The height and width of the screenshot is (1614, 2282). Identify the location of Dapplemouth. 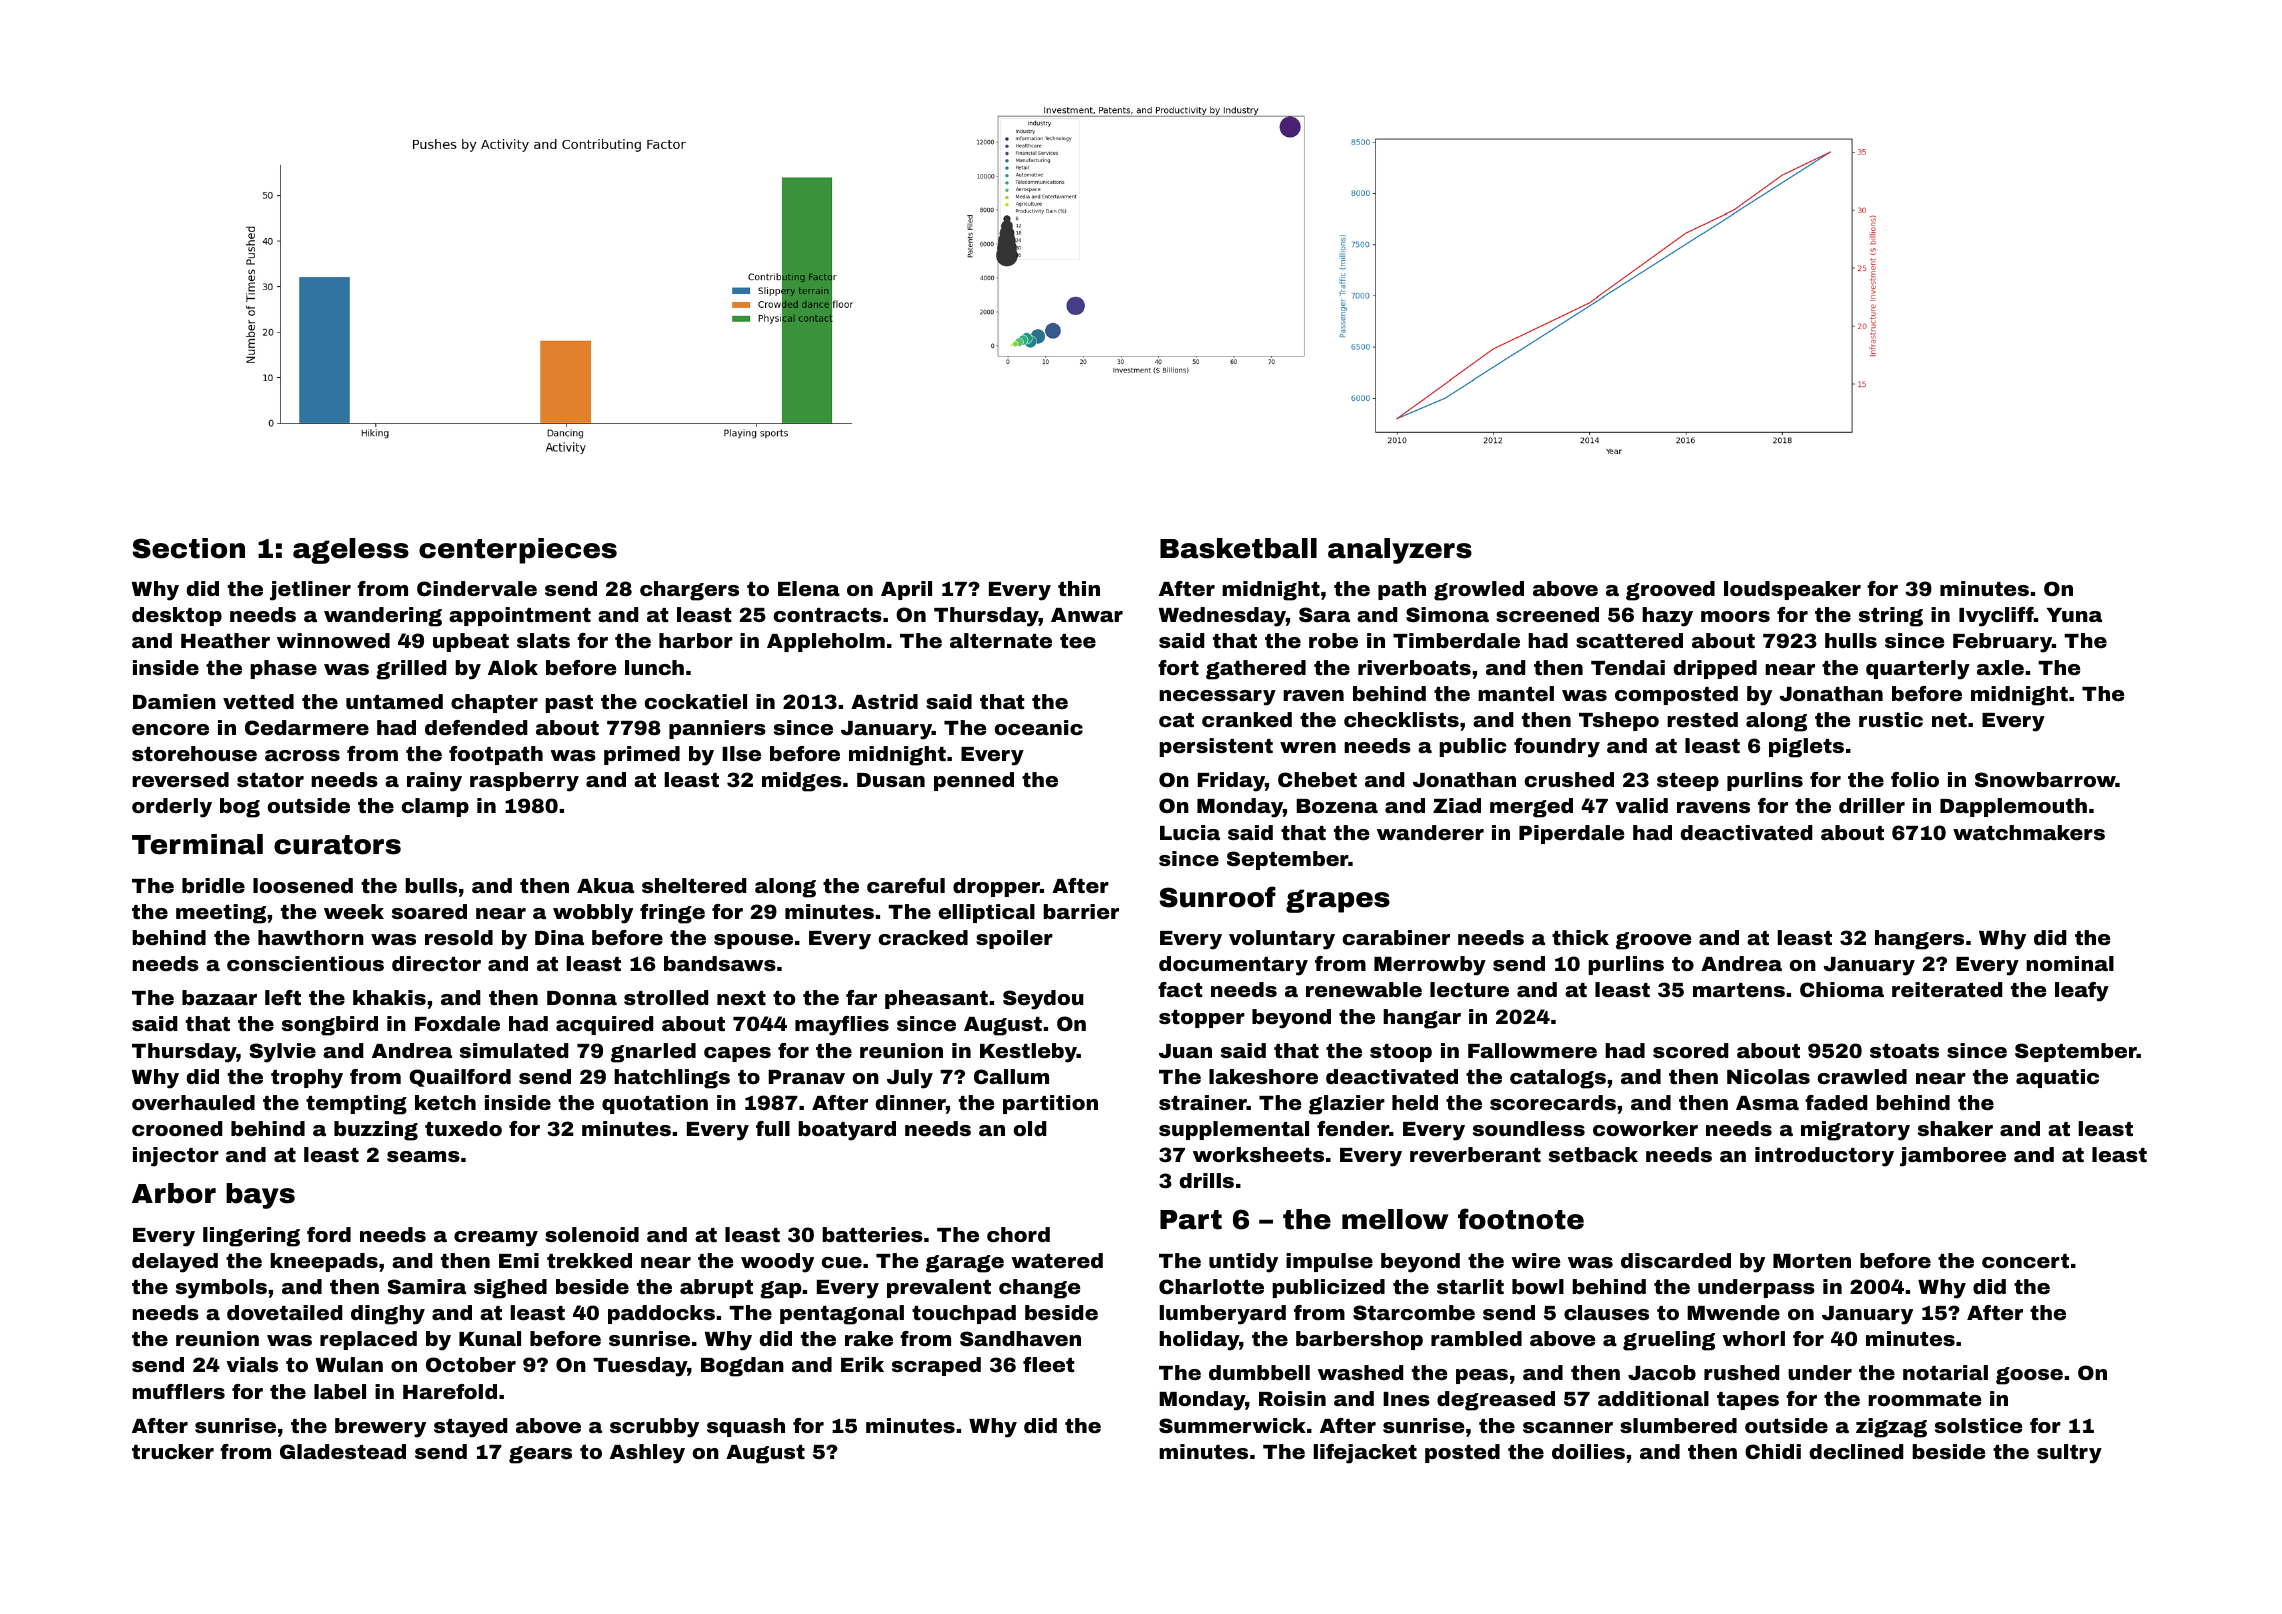
(2013, 807).
